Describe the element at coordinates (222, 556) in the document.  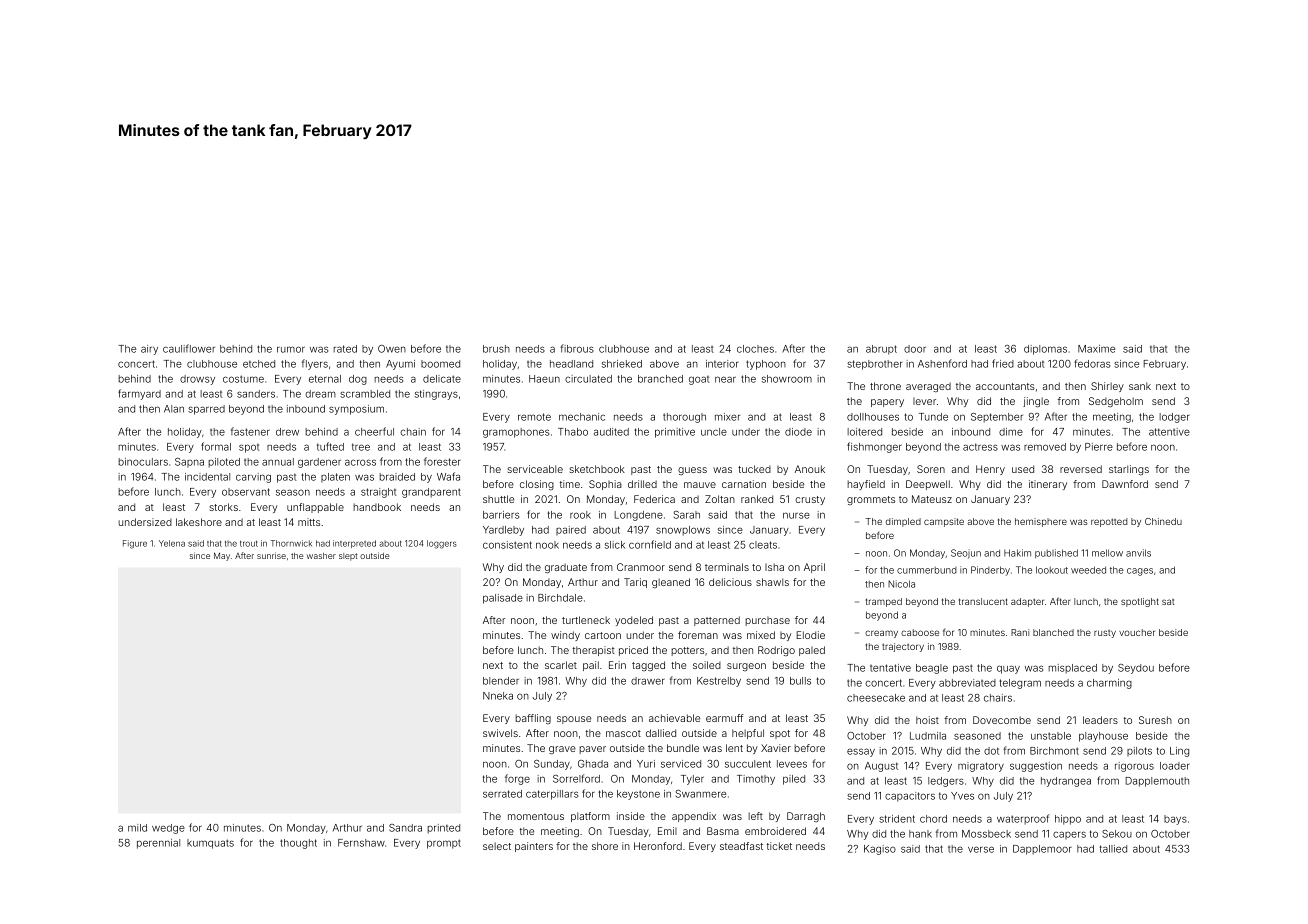
I see `May` at that location.
